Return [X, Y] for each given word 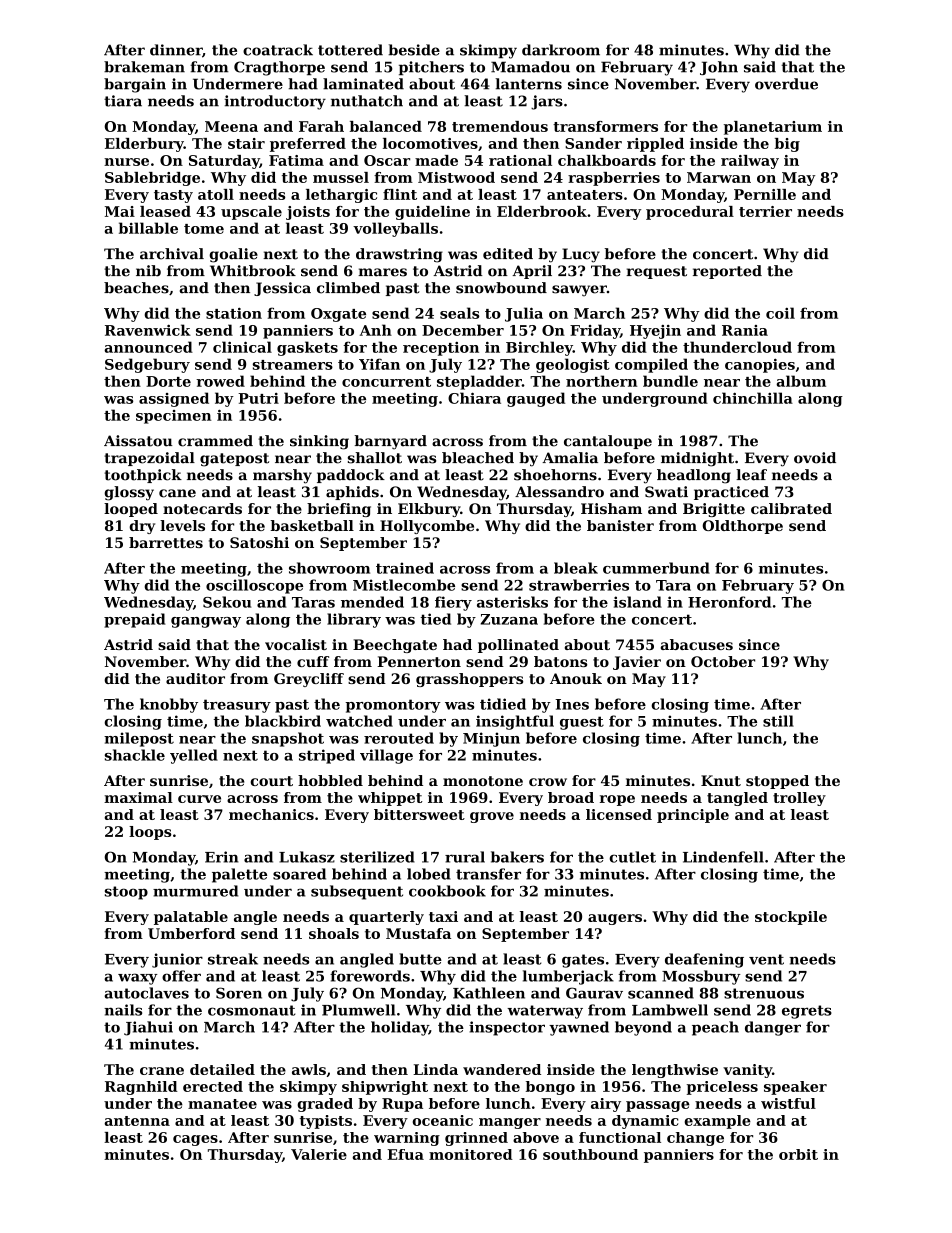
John [719, 68]
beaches [136, 288]
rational [520, 160]
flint [400, 194]
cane [177, 493]
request [656, 272]
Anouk [576, 678]
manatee [222, 1104]
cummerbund [656, 568]
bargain [135, 85]
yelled [194, 756]
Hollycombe [427, 527]
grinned [476, 1139]
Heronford [729, 602]
